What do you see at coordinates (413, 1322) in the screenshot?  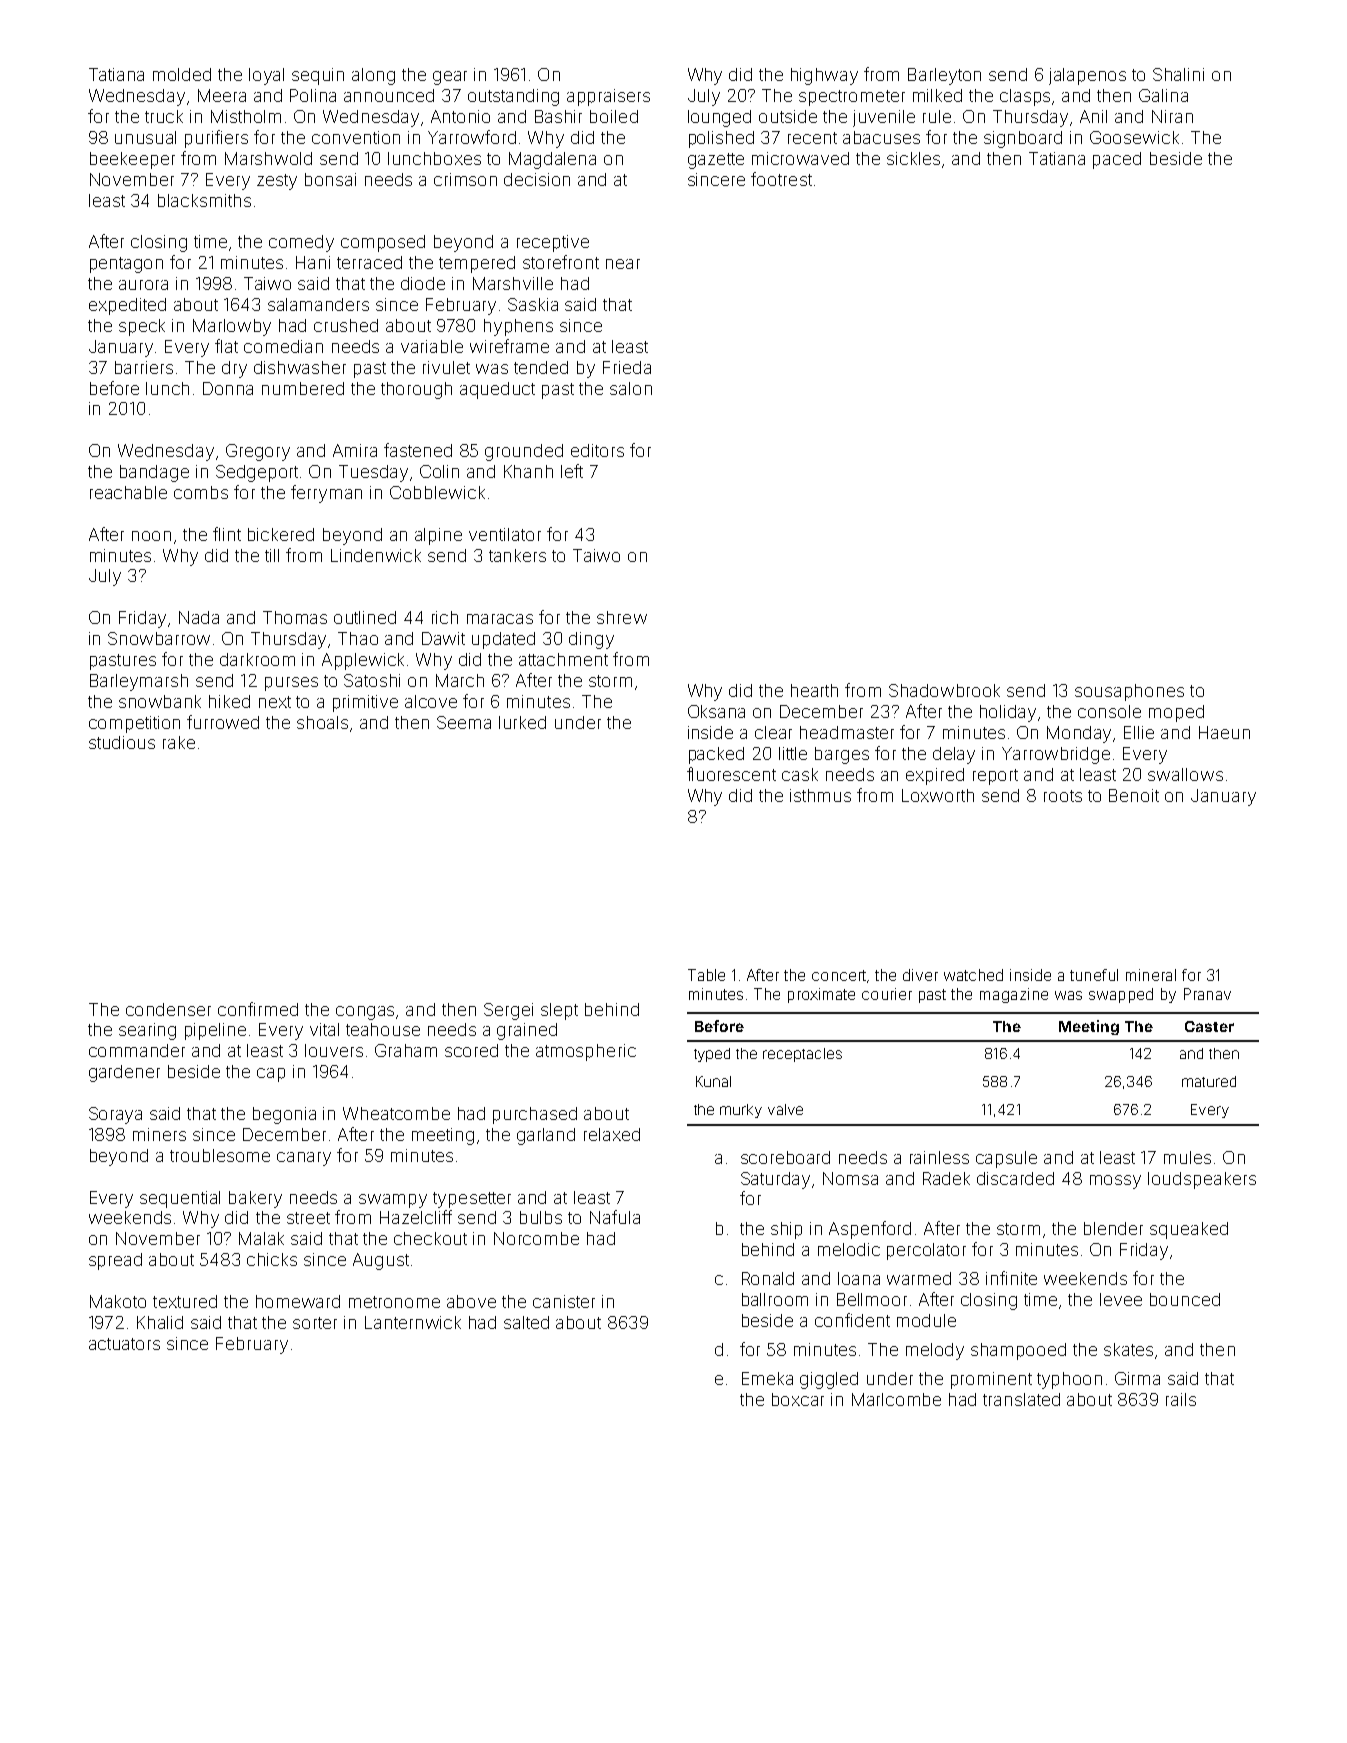 I see `Lanternwick` at bounding box center [413, 1322].
